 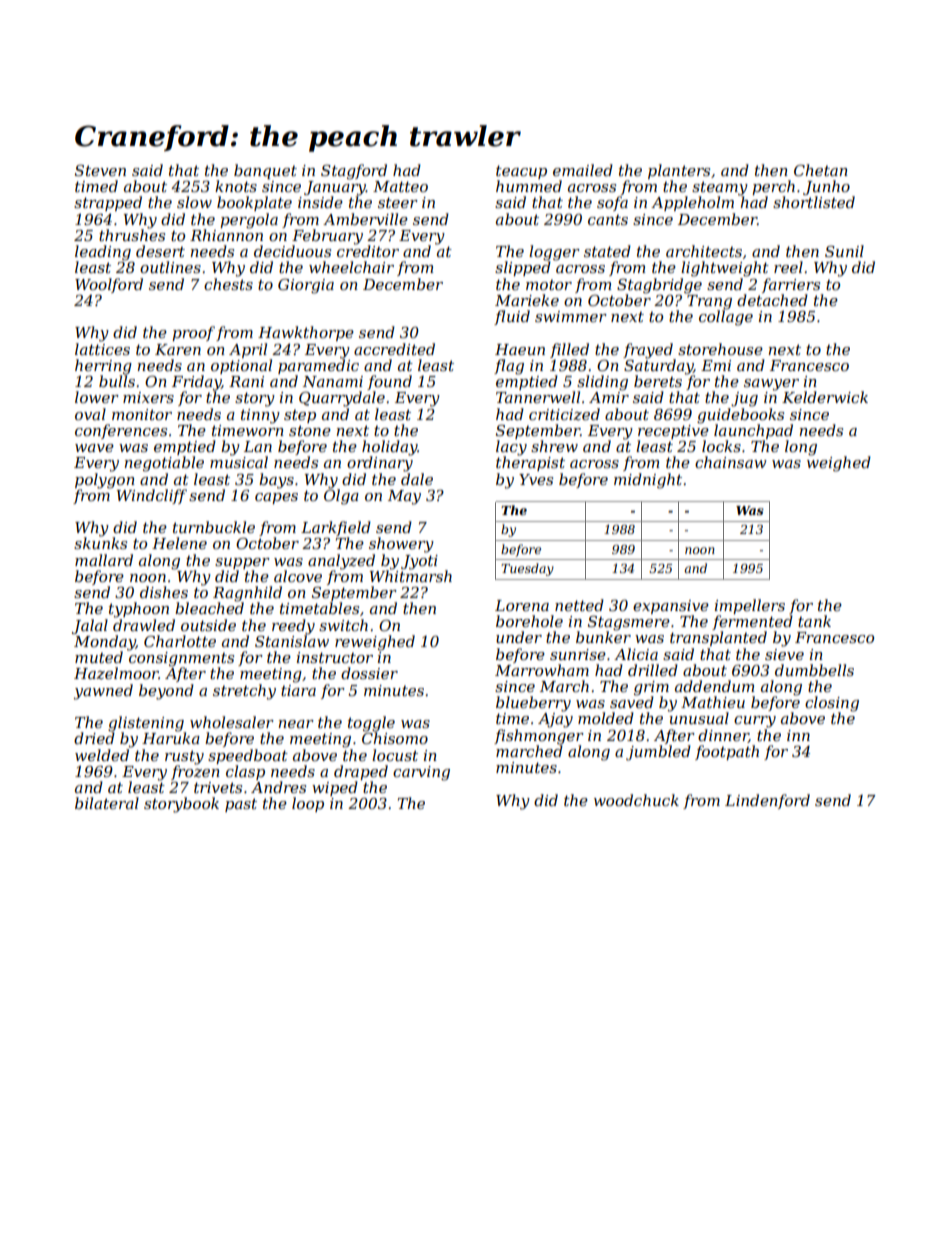 What do you see at coordinates (533, 704) in the image?
I see `blueberry` at bounding box center [533, 704].
